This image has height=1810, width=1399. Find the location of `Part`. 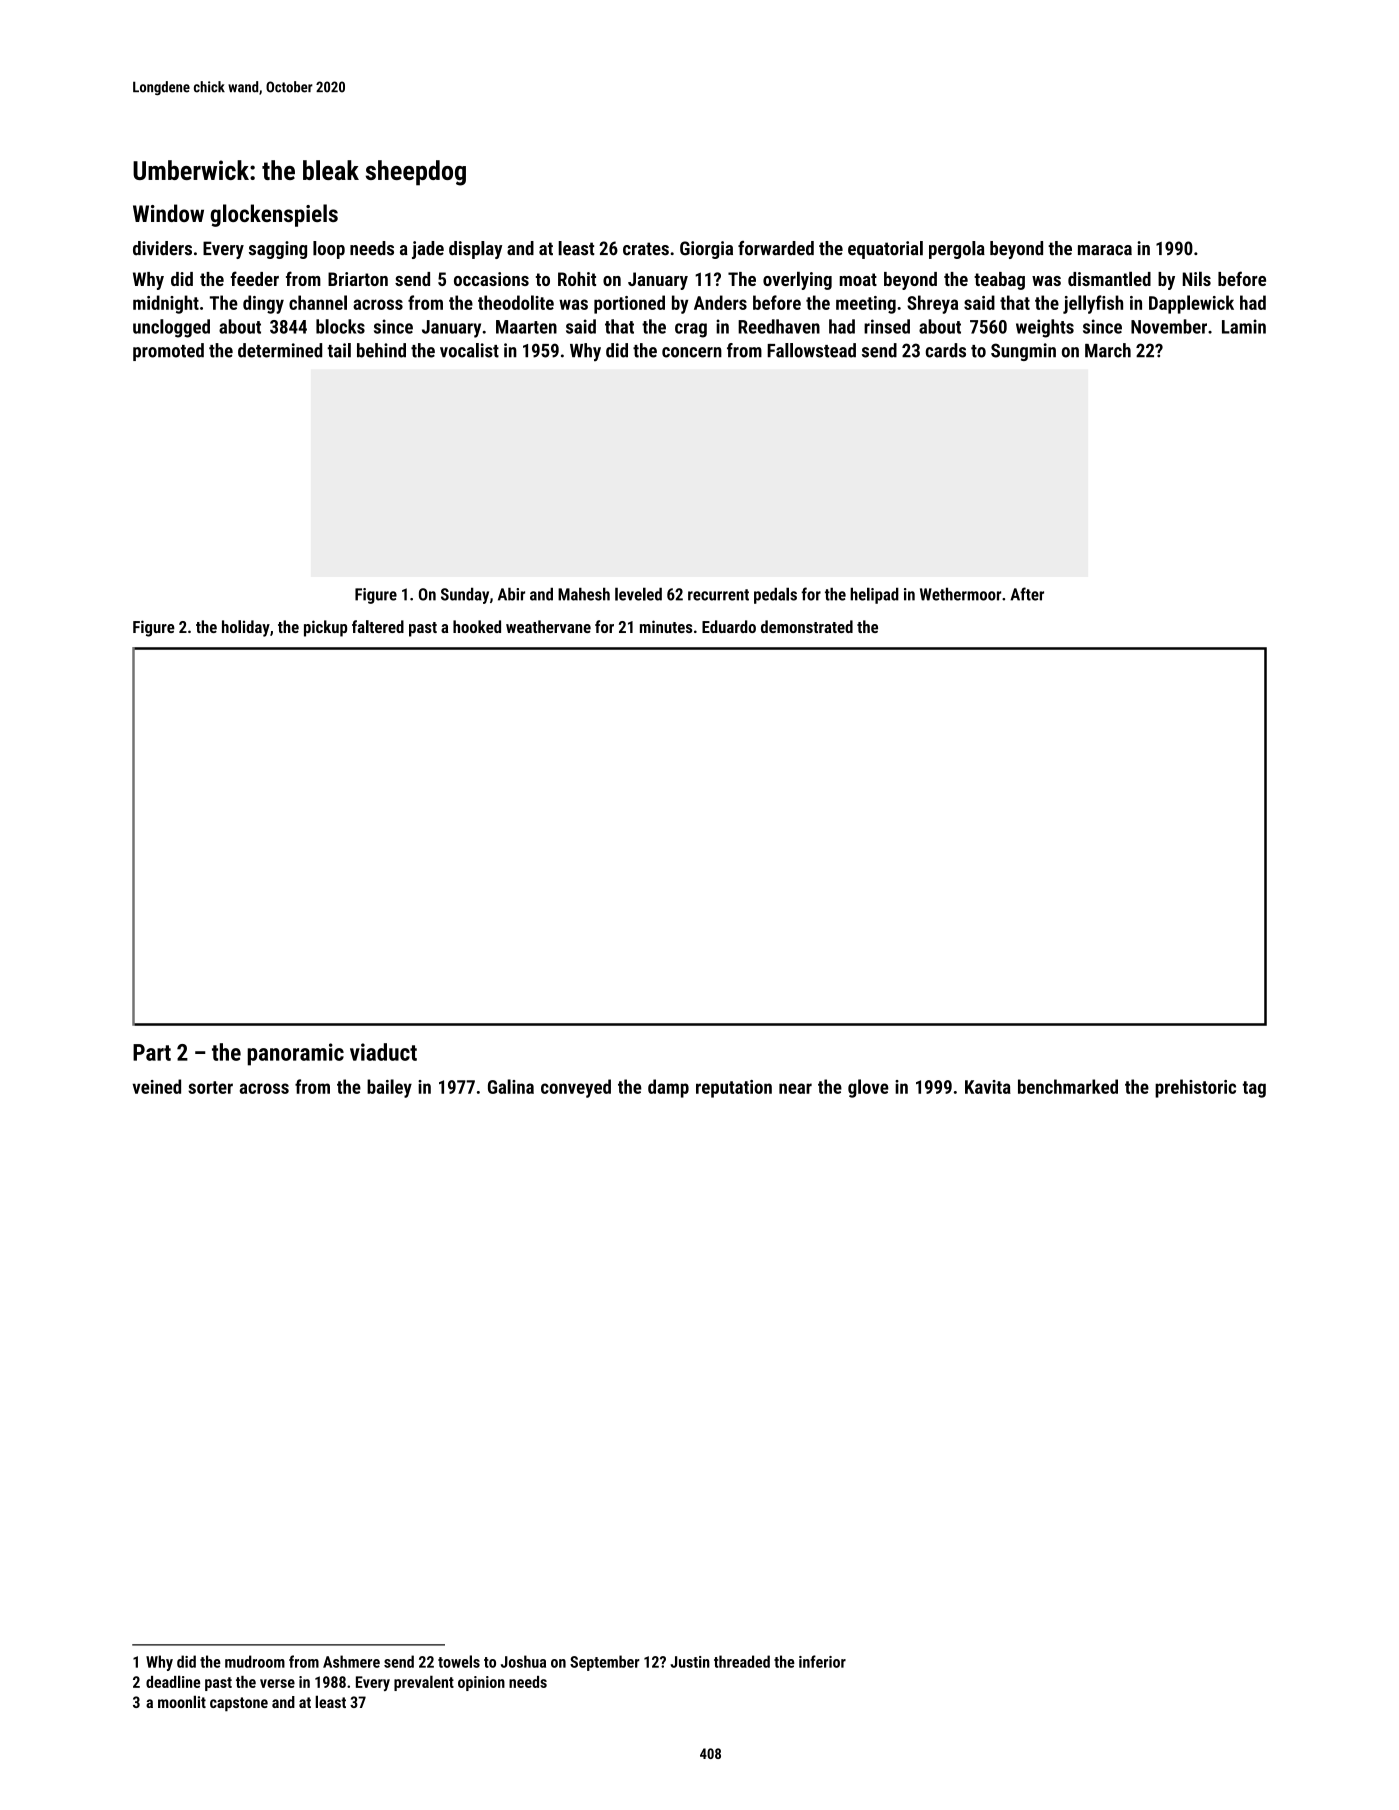

Part is located at coordinates (152, 1052).
